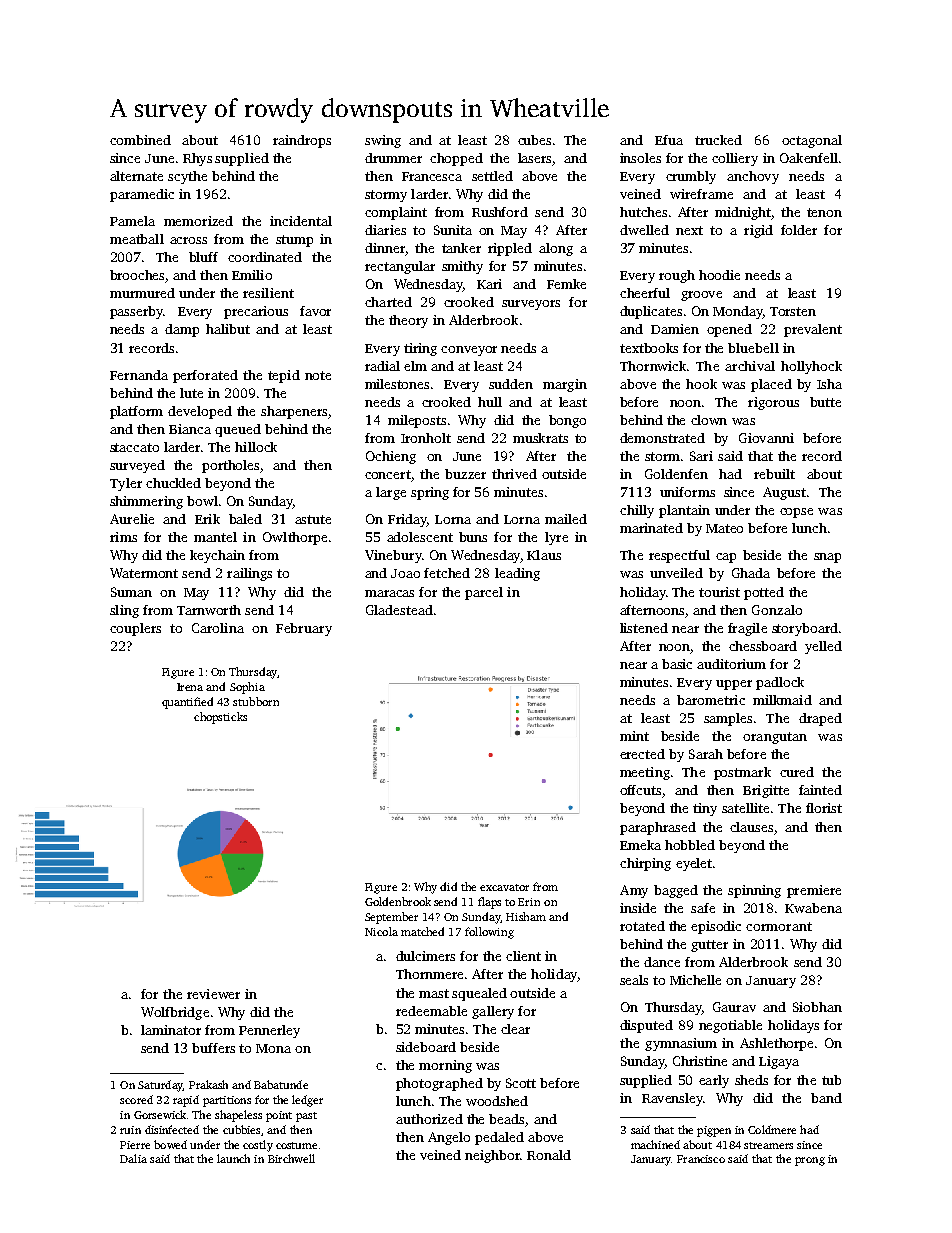 The height and width of the document is (1233, 952). What do you see at coordinates (182, 330) in the document?
I see `damp` at bounding box center [182, 330].
